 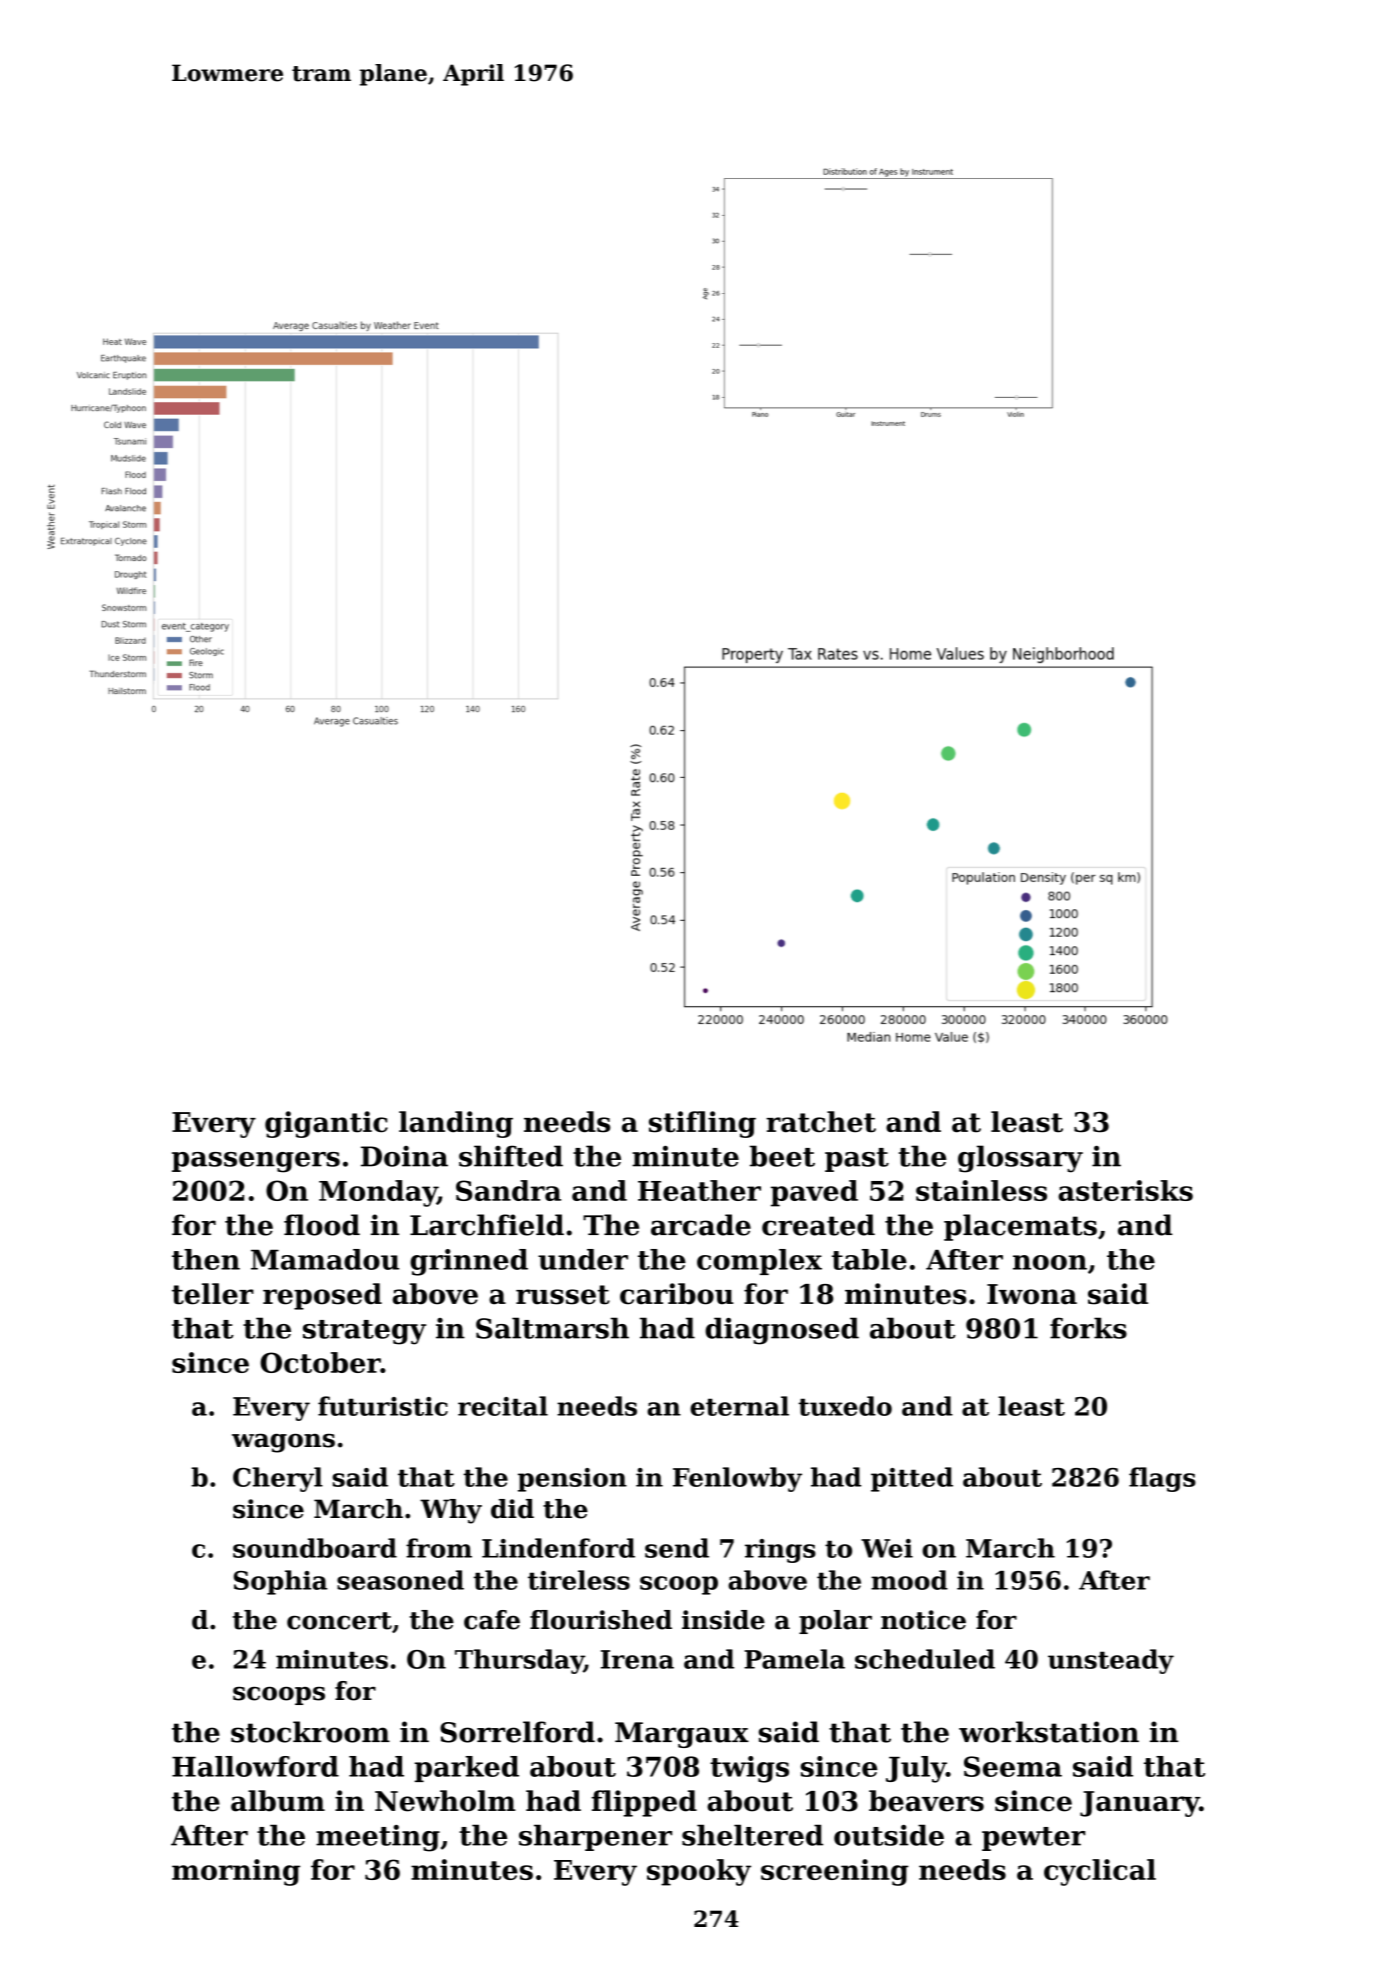 What do you see at coordinates (1125, 1190) in the page?
I see `asterisks` at bounding box center [1125, 1190].
